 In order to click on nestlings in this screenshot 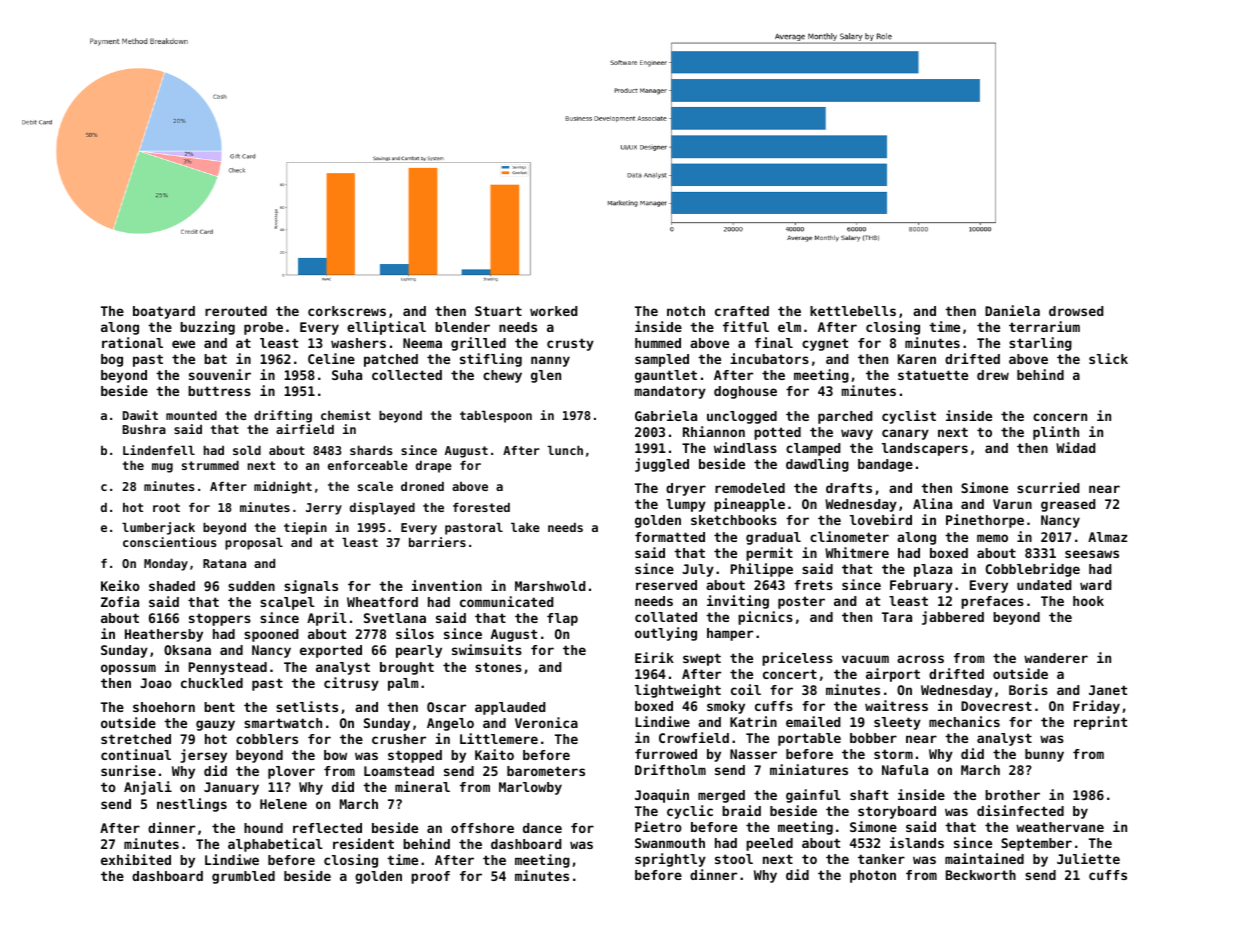, I will do `click(192, 805)`.
